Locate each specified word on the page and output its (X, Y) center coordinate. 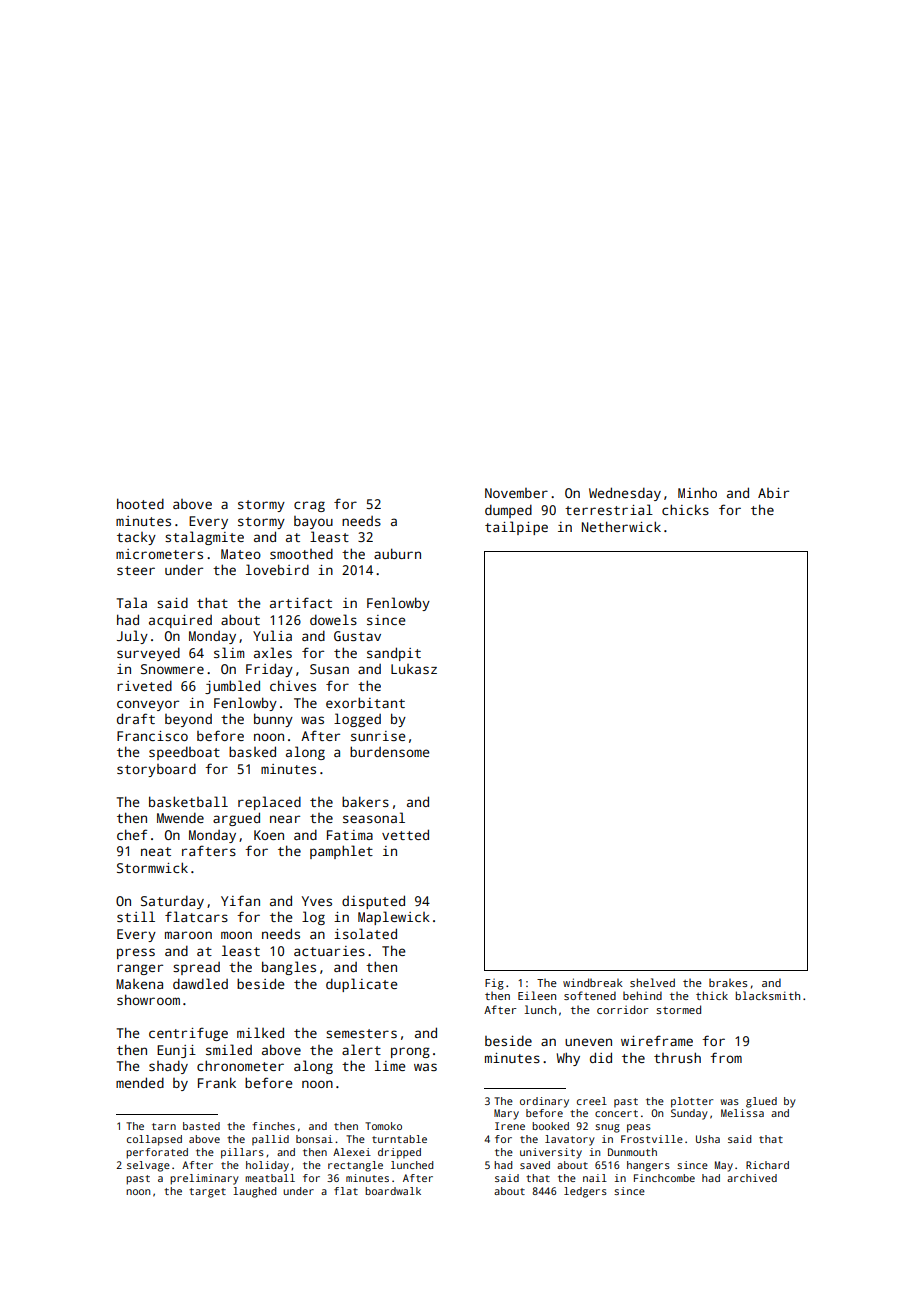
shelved (652, 982)
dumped (508, 511)
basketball (188, 801)
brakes (728, 983)
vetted (405, 834)
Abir (773, 493)
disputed (373, 902)
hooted (140, 503)
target (207, 1193)
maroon (188, 935)
